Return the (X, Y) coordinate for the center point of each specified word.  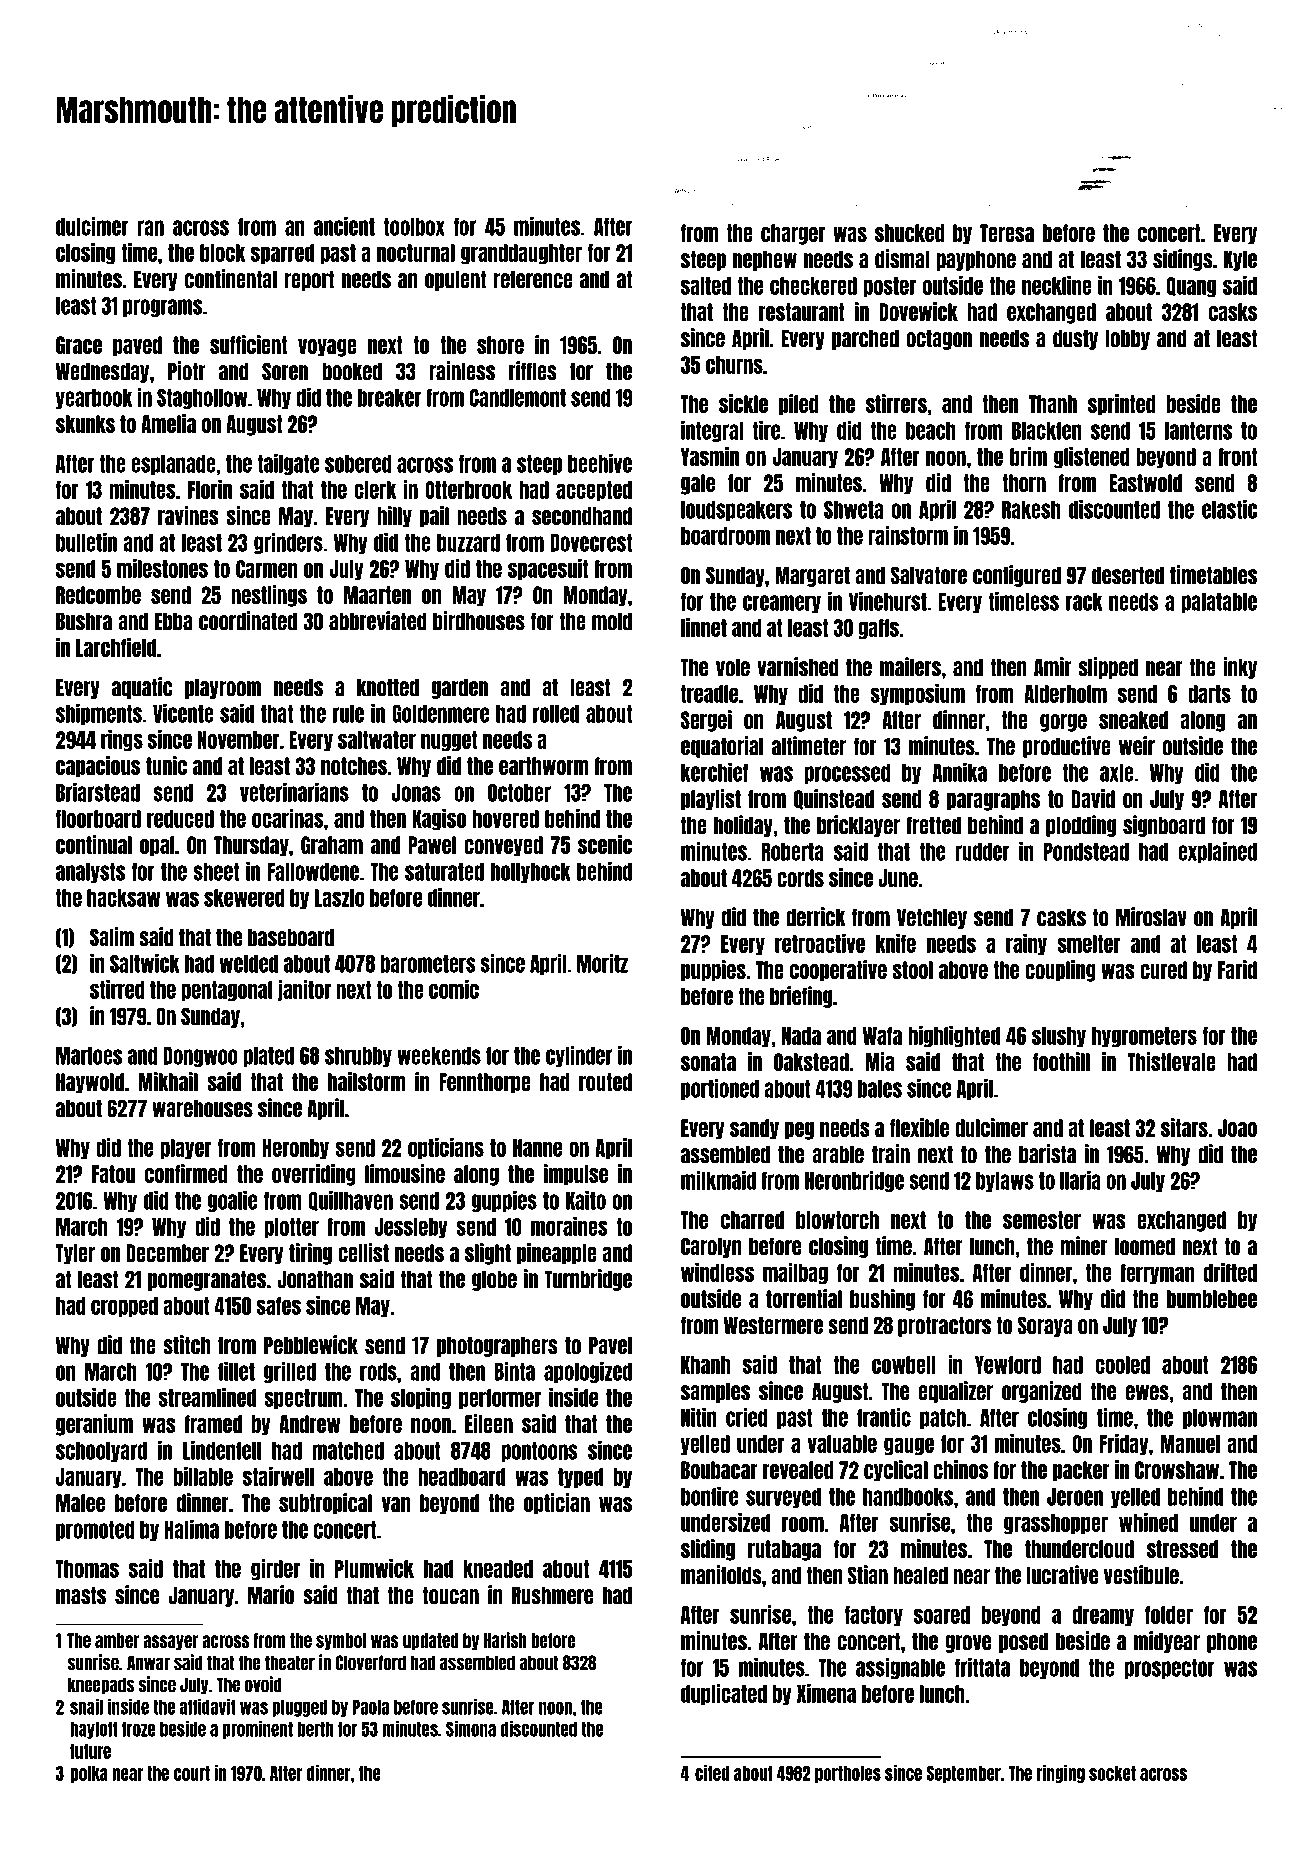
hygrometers (1144, 1037)
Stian (868, 1575)
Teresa (1007, 233)
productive (1067, 747)
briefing (801, 997)
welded (249, 964)
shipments (99, 714)
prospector (1169, 1669)
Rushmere (552, 1595)
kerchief (714, 772)
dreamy (1103, 1616)
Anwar (148, 1663)
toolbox (414, 227)
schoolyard (101, 1452)
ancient (344, 226)
